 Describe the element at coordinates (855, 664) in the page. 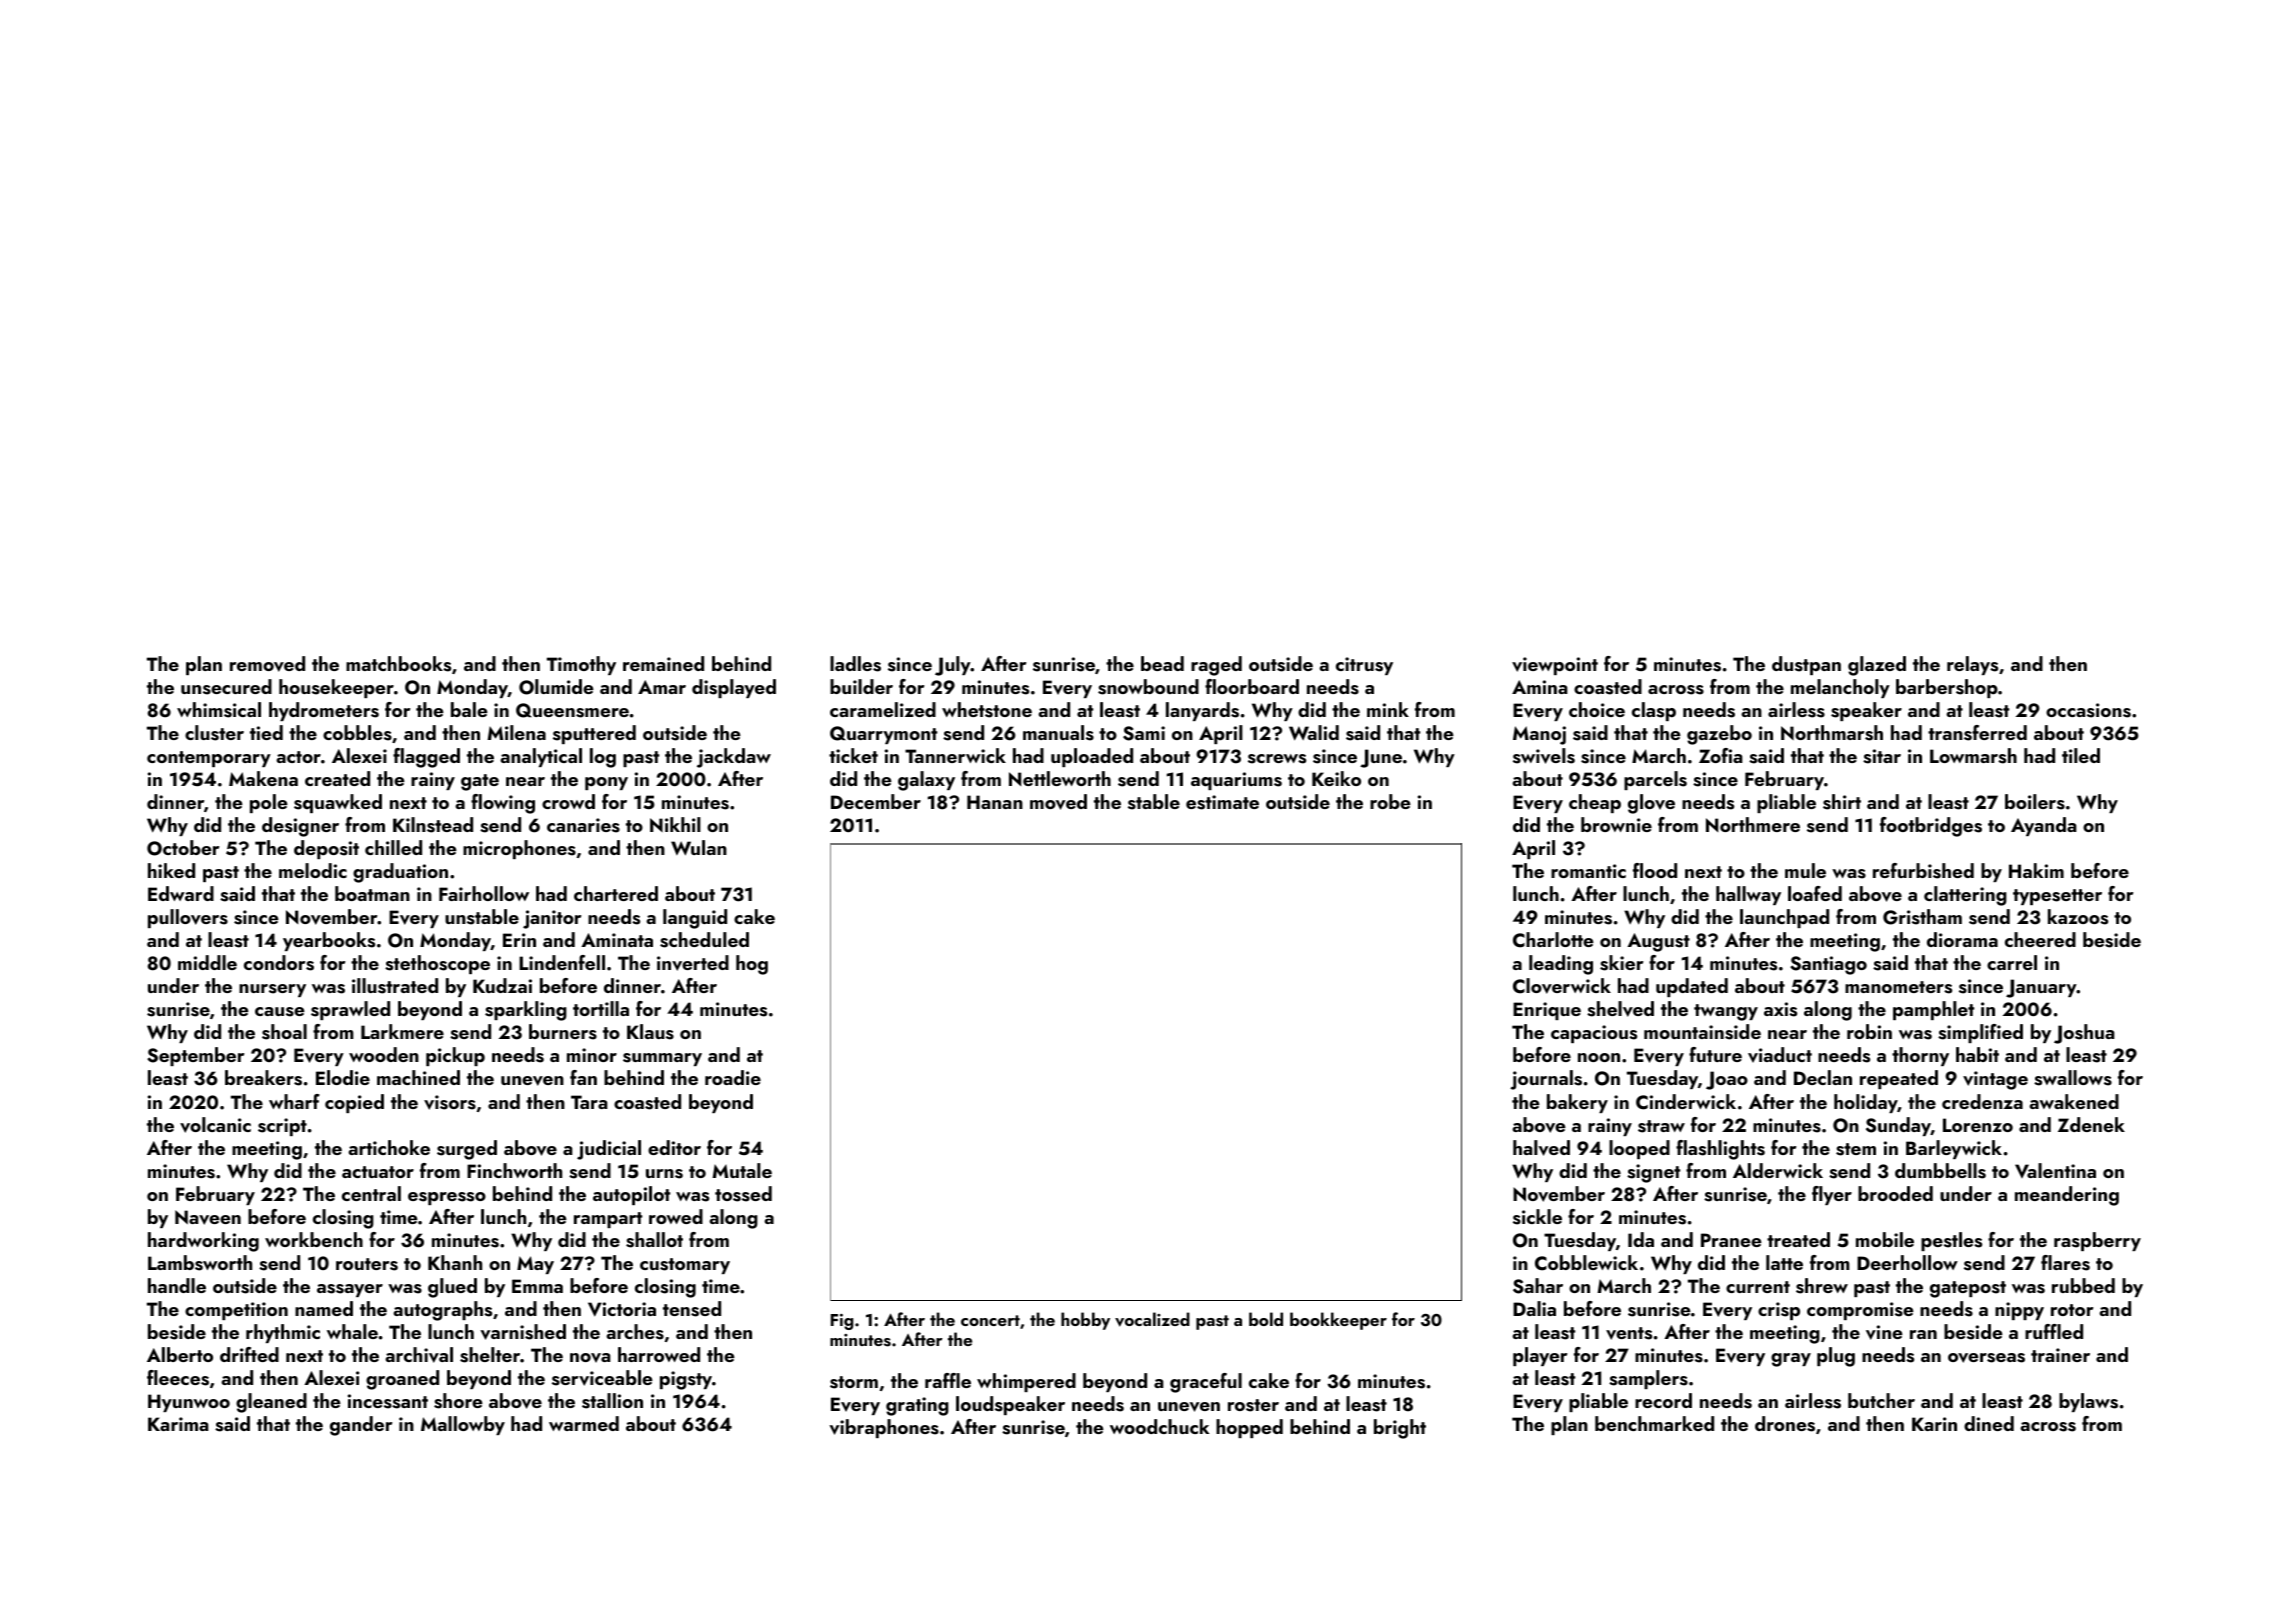

I see `ladles` at that location.
